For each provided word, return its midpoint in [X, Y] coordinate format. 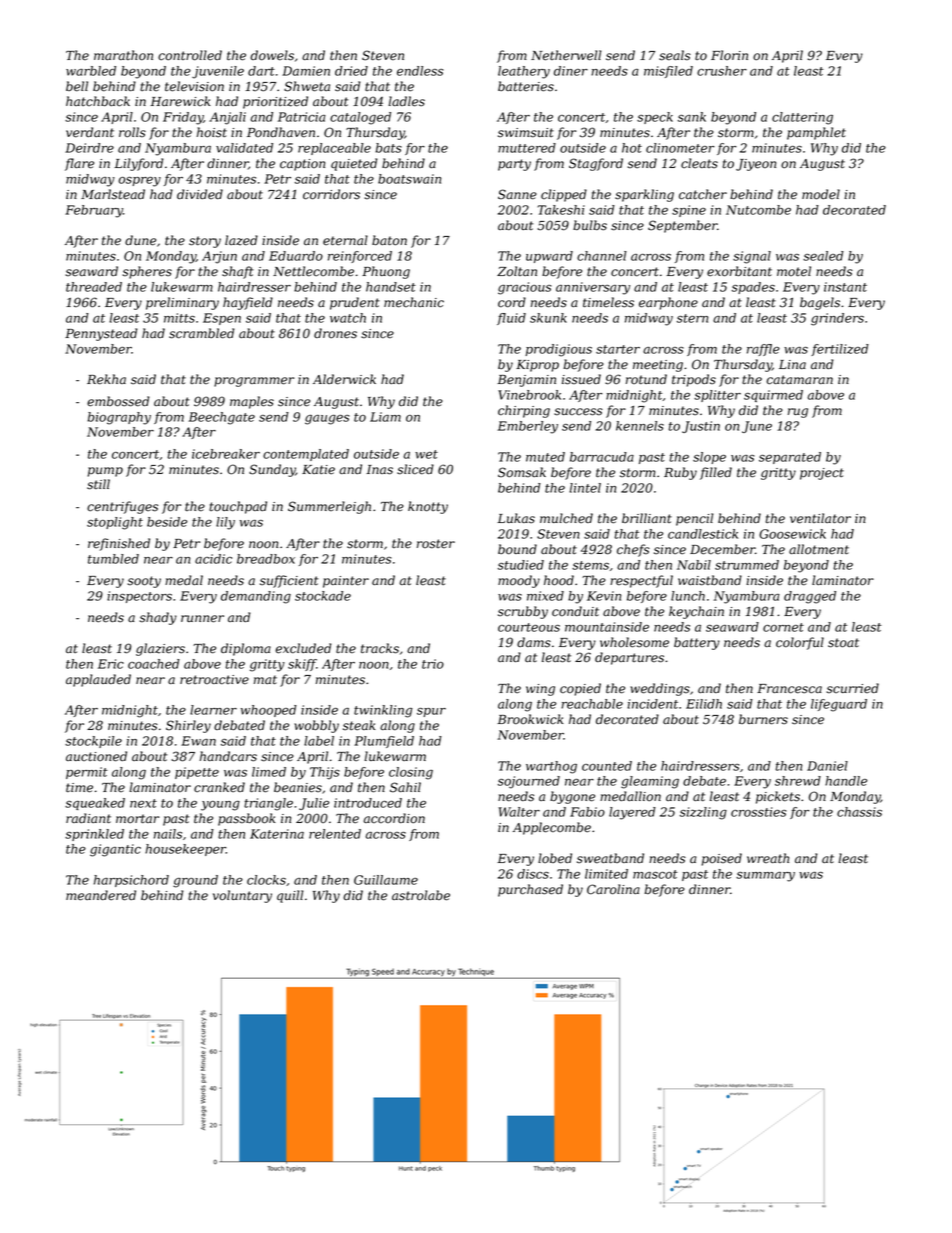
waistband [710, 580]
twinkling [383, 711]
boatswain [409, 179]
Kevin [604, 596]
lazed [241, 240]
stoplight [115, 523]
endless [420, 71]
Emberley [528, 427]
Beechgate [222, 418]
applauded [98, 680]
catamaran [800, 380]
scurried [852, 688]
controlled [190, 55]
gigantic [115, 850]
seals [675, 55]
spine [689, 211]
